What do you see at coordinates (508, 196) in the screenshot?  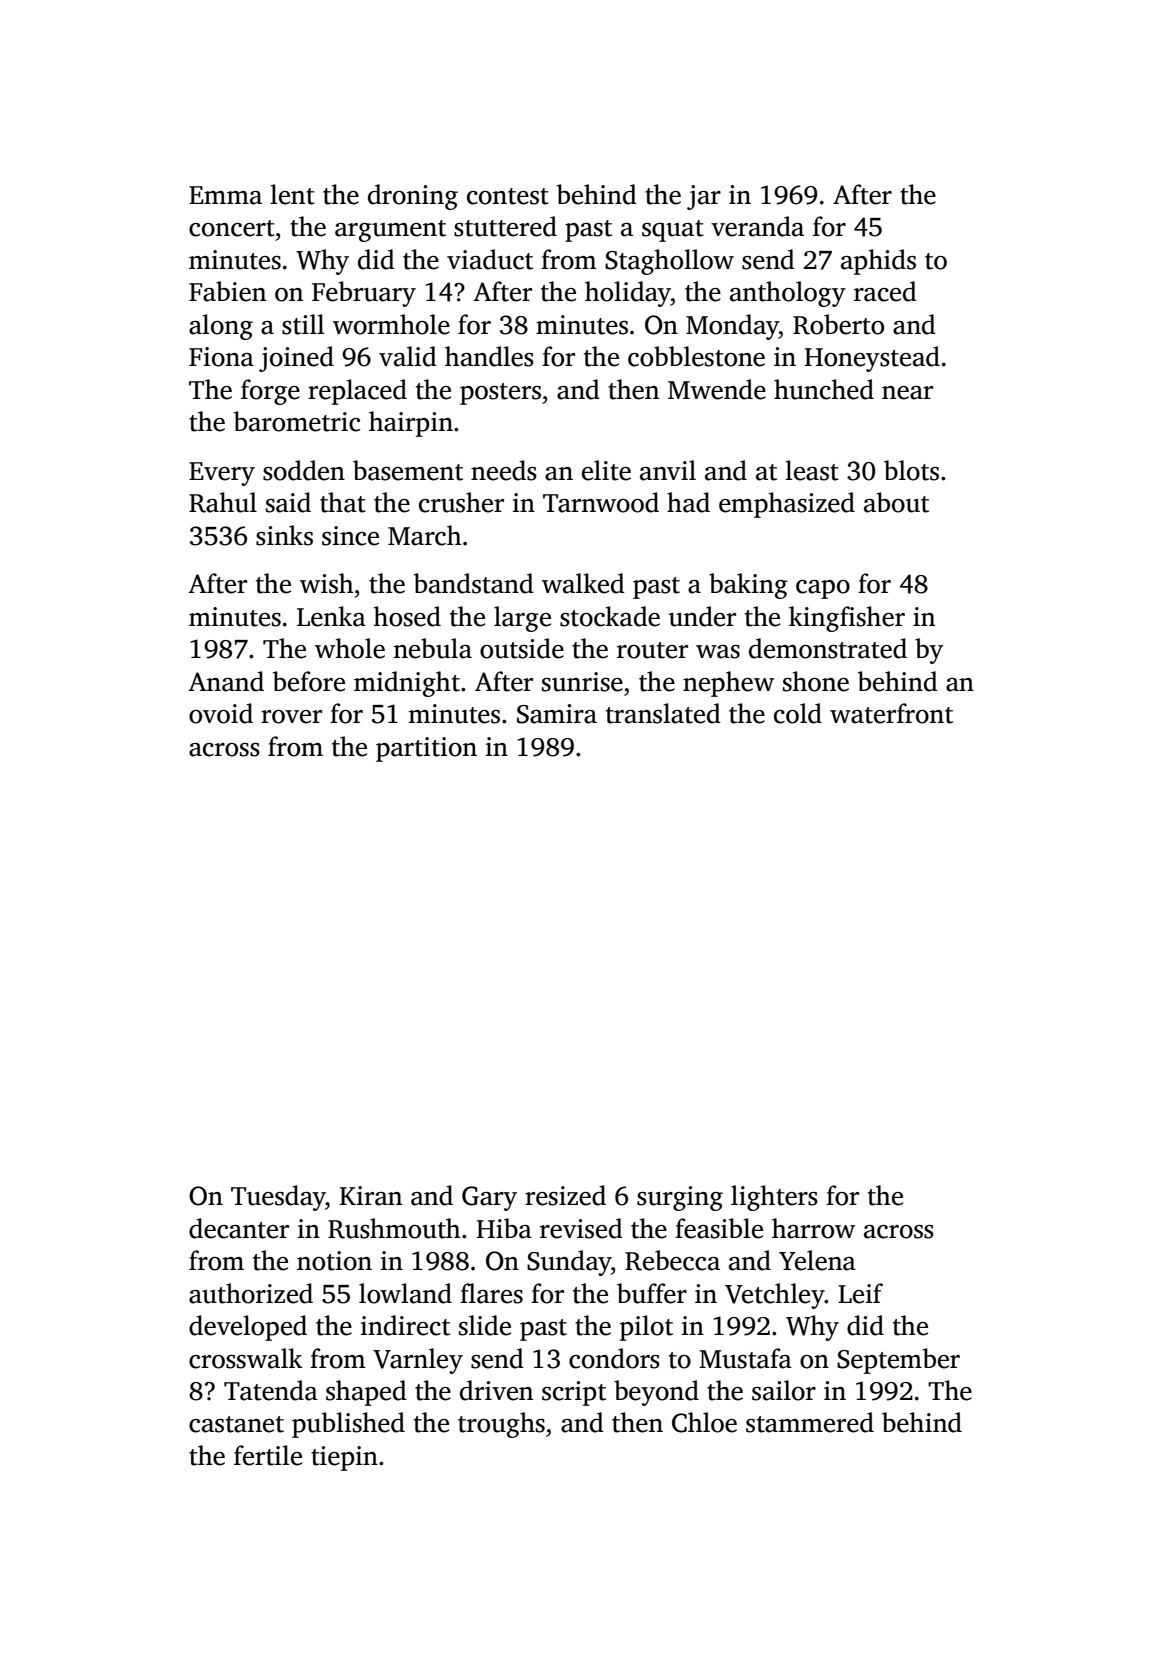 I see `contest` at bounding box center [508, 196].
